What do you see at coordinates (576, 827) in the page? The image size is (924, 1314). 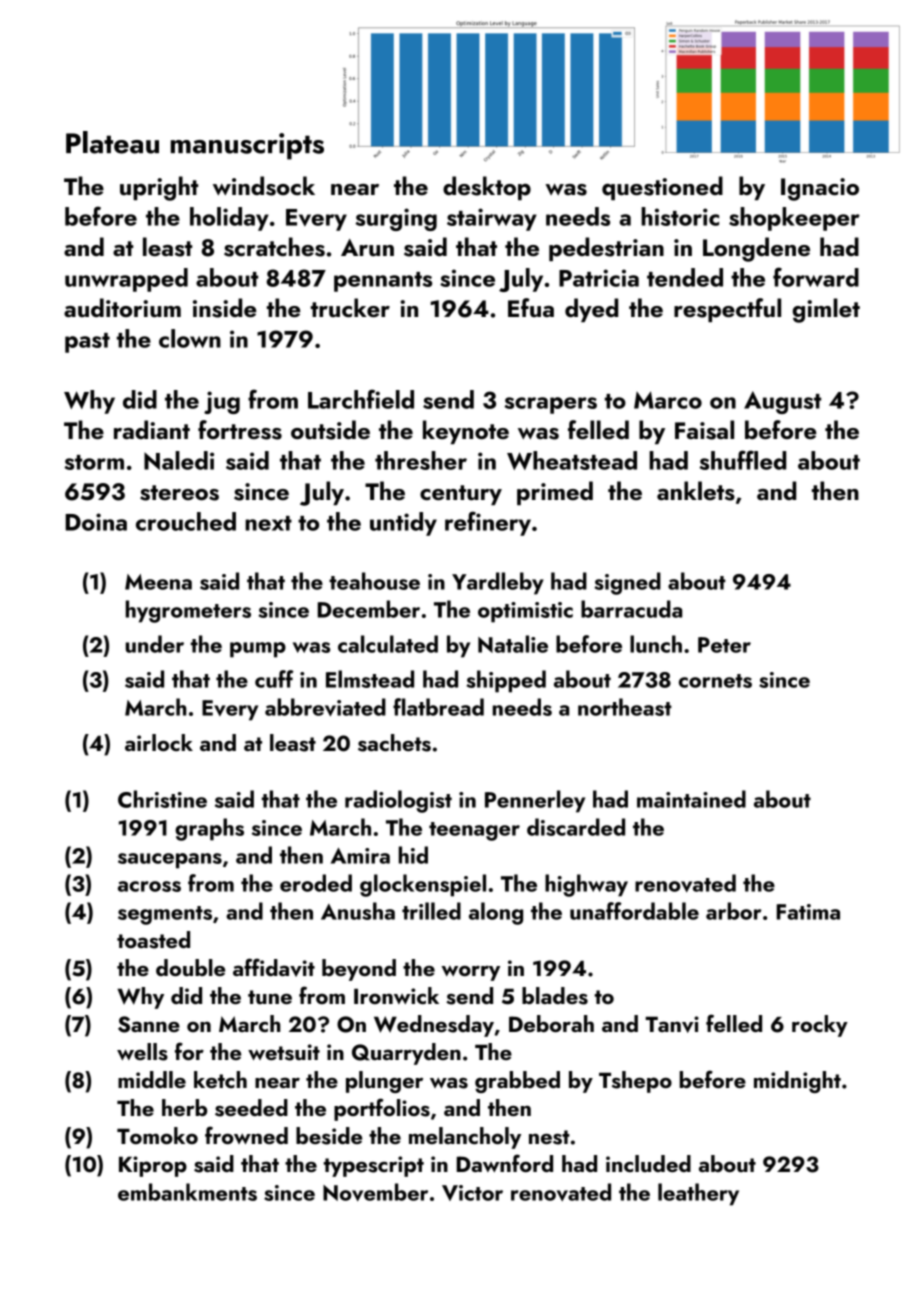 I see `discarded` at bounding box center [576, 827].
